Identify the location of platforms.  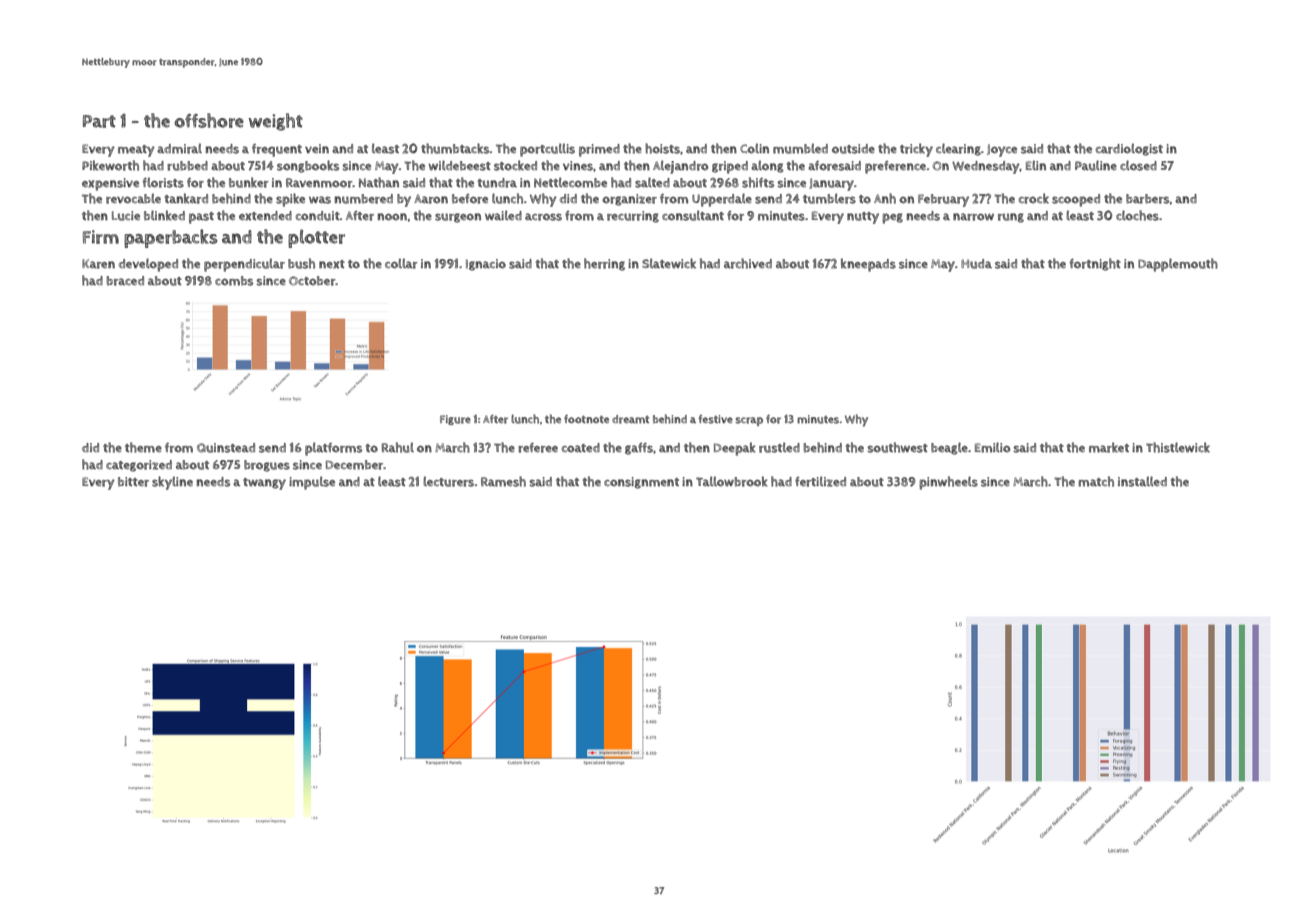
(333, 449).
